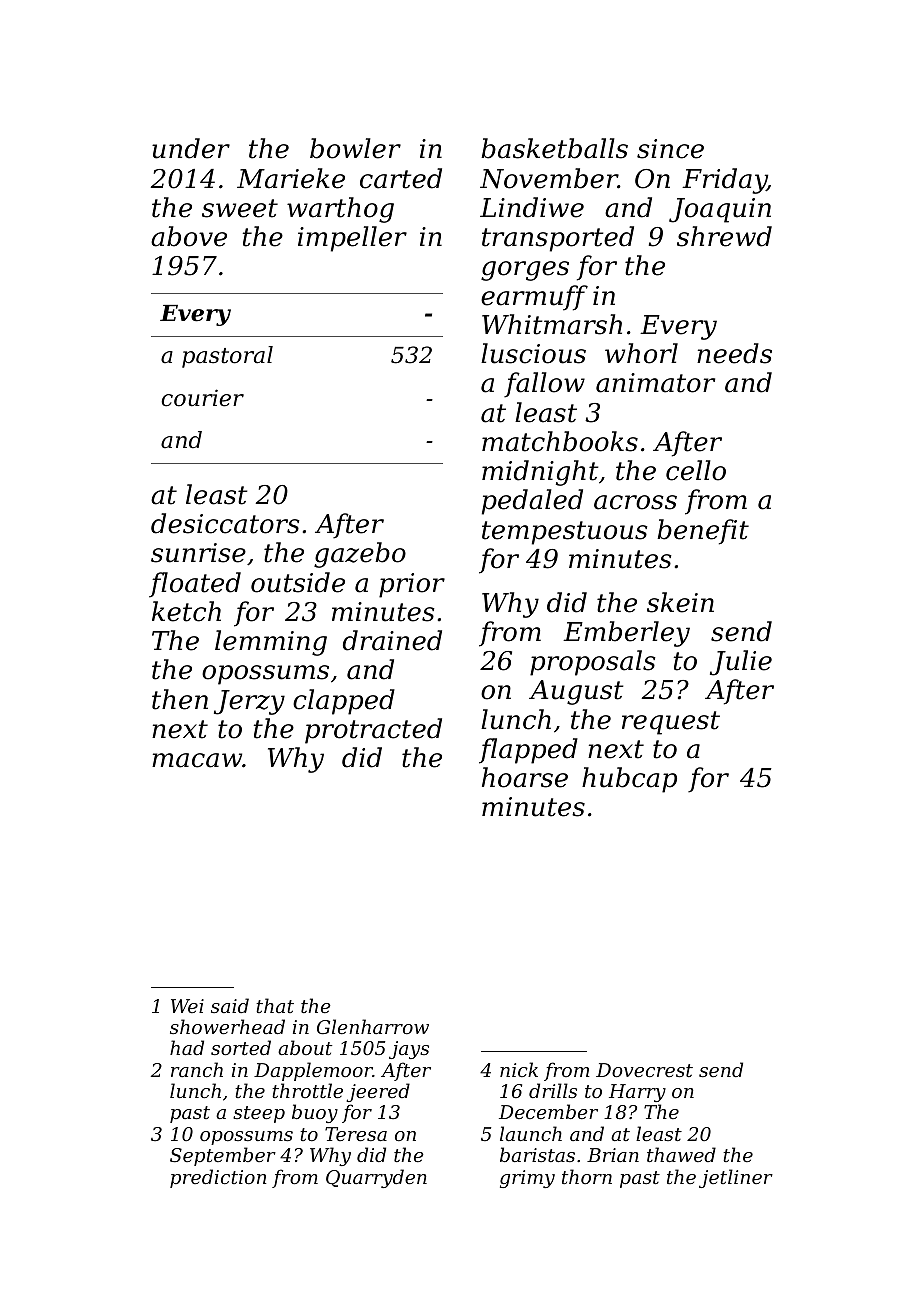 The width and height of the image is (924, 1311). I want to click on fallow, so click(544, 385).
